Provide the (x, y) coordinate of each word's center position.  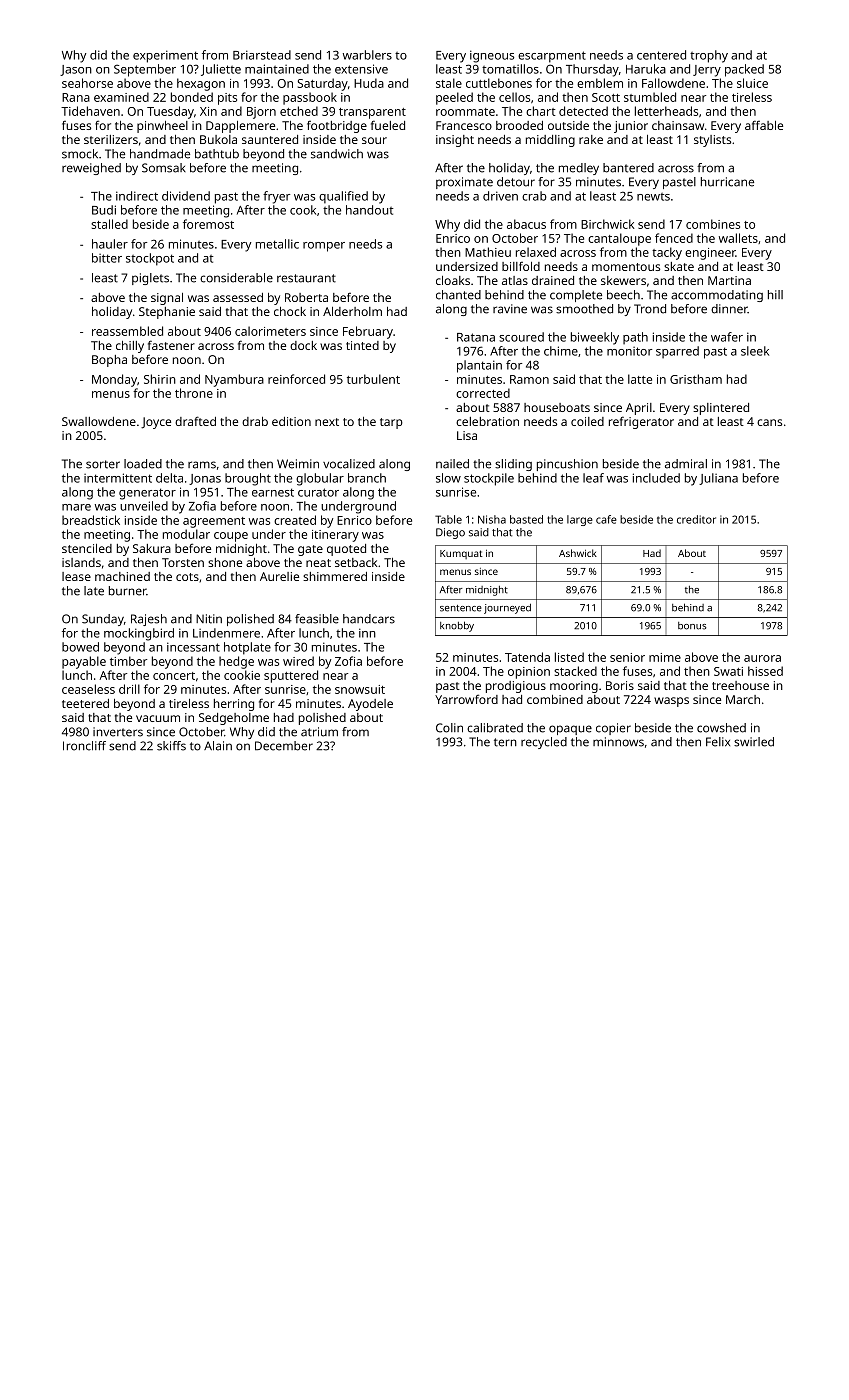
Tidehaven (90, 111)
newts (653, 197)
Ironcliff (84, 746)
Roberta (306, 297)
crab (534, 196)
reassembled (127, 331)
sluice (752, 83)
